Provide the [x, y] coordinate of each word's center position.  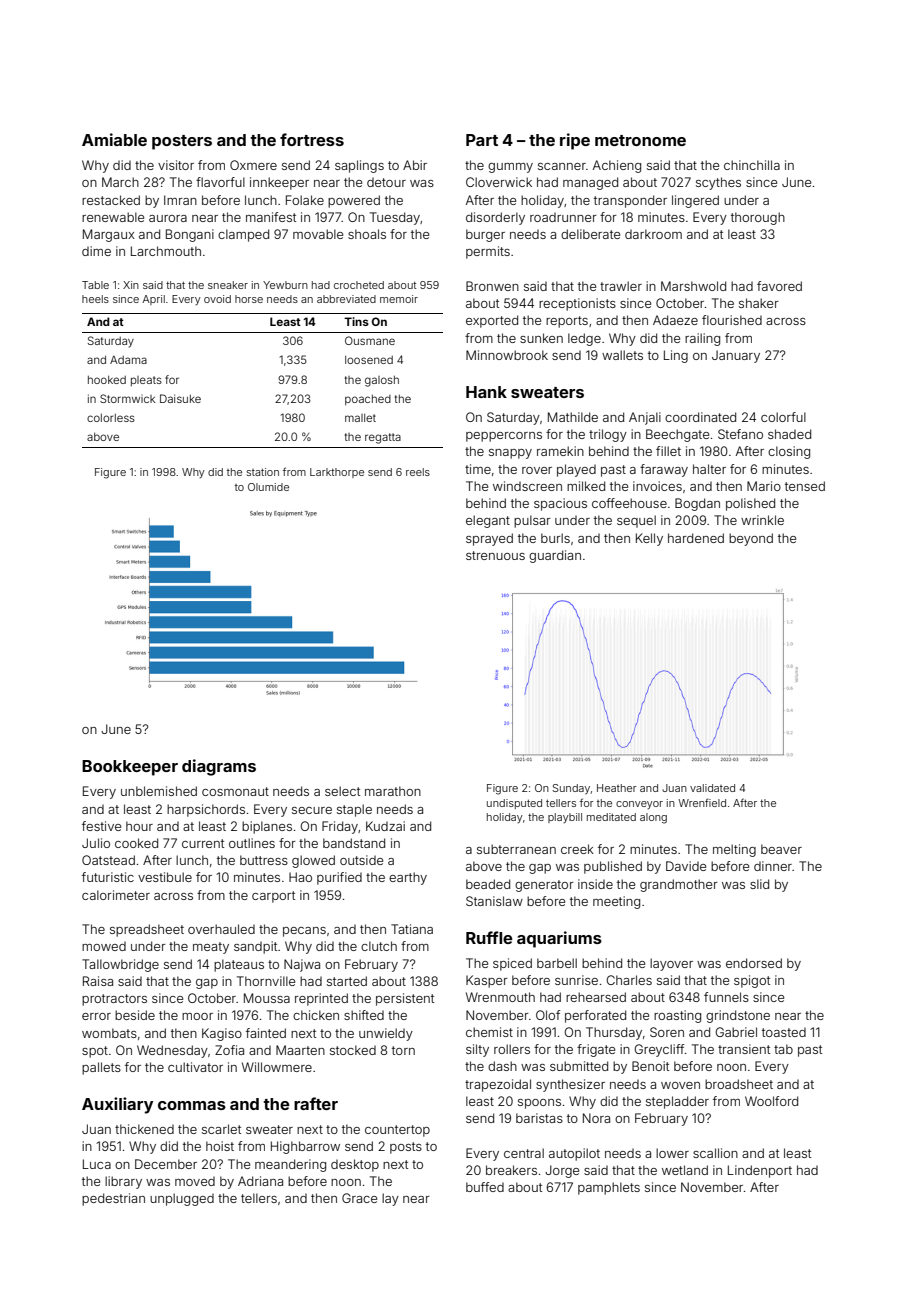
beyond [751, 539]
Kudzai [385, 826]
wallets [622, 355]
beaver [781, 849]
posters [182, 142]
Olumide [268, 487]
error [96, 1016]
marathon [393, 791]
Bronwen [492, 286]
